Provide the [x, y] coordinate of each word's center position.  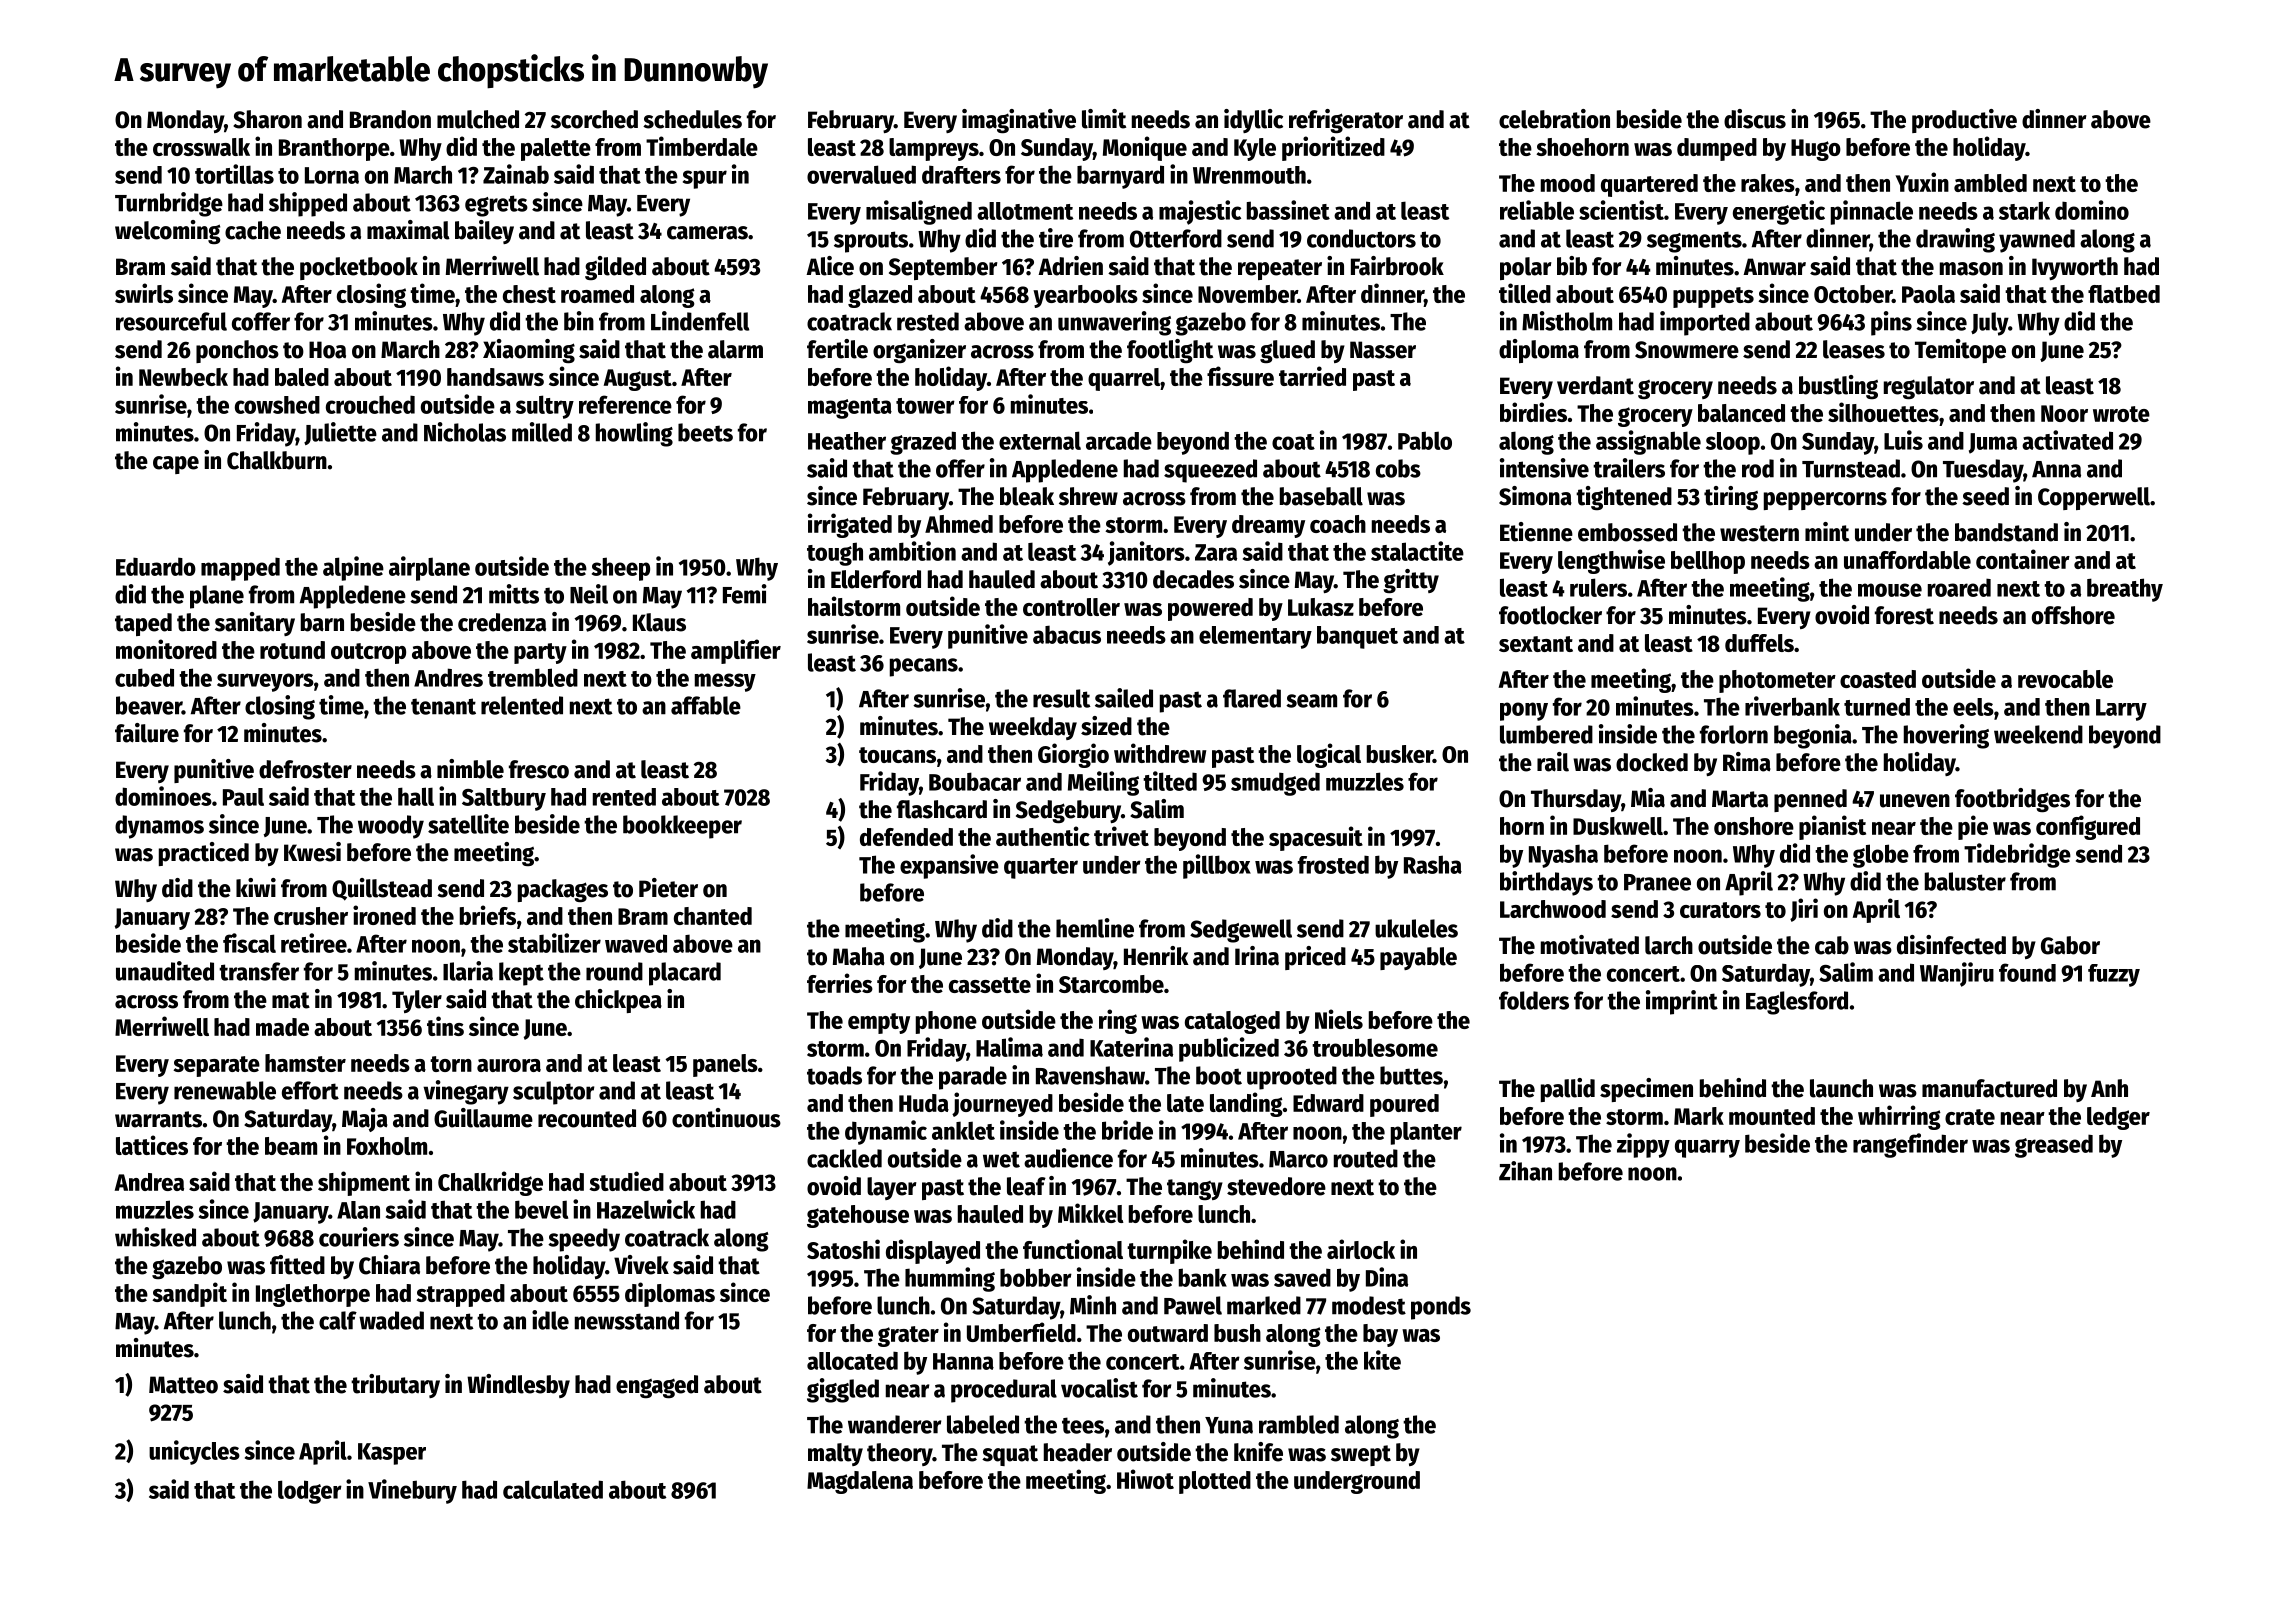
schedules [692, 119]
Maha [859, 956]
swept [1361, 1455]
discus [1755, 119]
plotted [1215, 1482]
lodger [310, 1492]
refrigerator [1346, 121]
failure [147, 733]
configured [2088, 827]
